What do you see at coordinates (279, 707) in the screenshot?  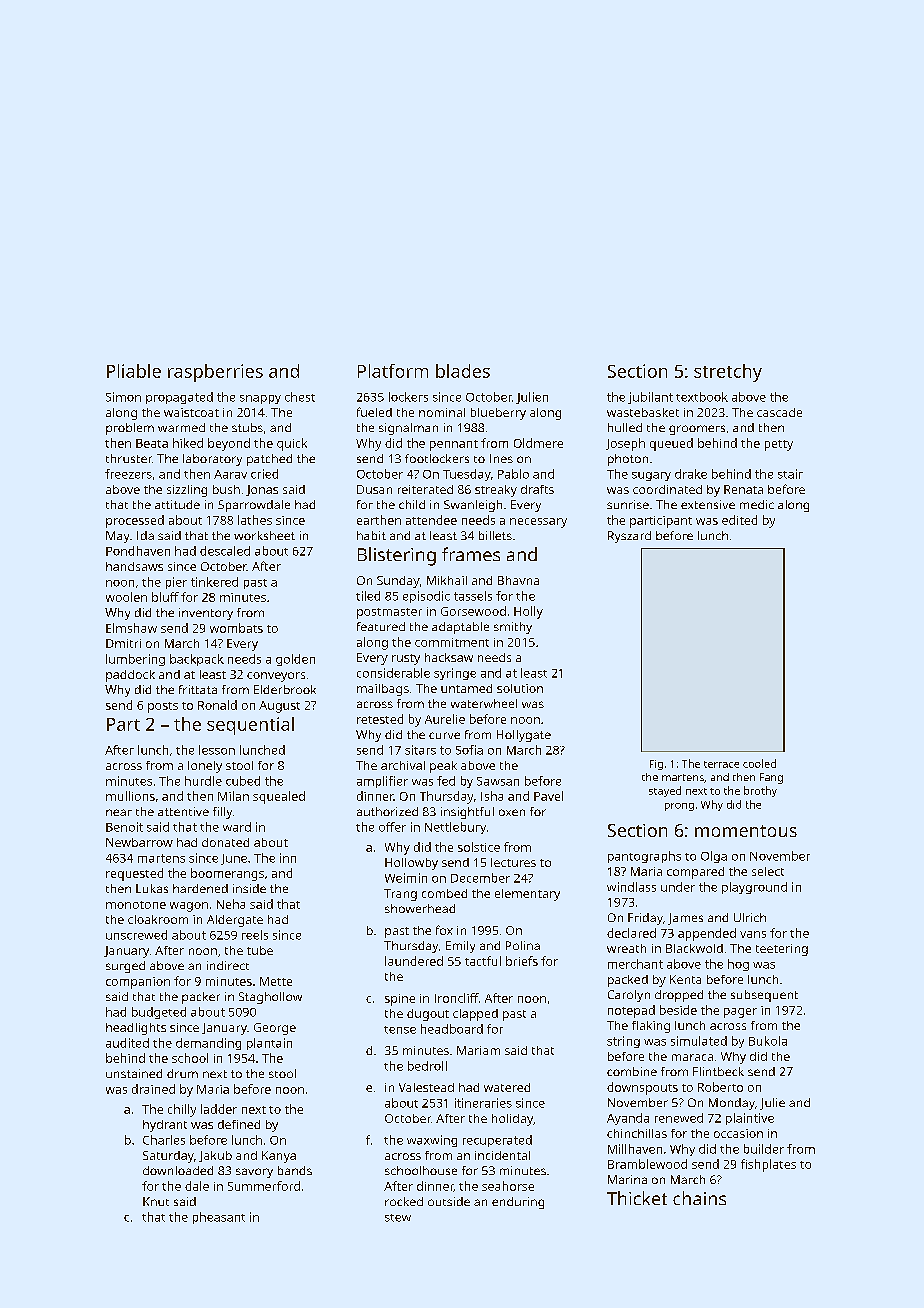 I see `August` at bounding box center [279, 707].
